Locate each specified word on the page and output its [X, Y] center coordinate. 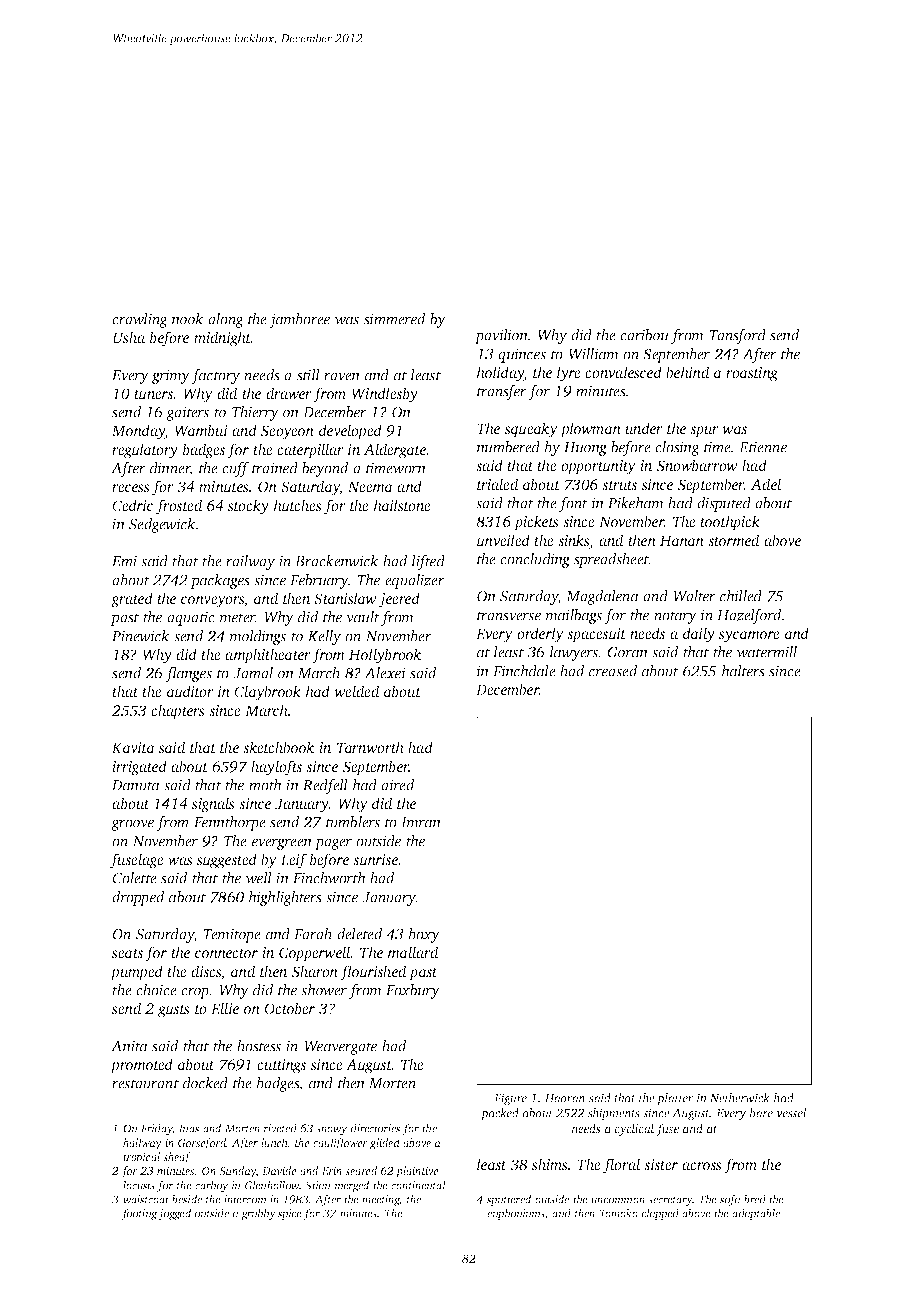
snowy [331, 1130]
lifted [428, 562]
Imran [421, 822]
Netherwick [740, 1098]
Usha [129, 337]
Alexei [385, 673]
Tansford [737, 336]
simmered [394, 319]
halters [743, 671]
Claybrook [267, 693]
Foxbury [413, 991]
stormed [733, 540]
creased [613, 671]
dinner [170, 469]
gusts [174, 1011]
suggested [227, 861]
